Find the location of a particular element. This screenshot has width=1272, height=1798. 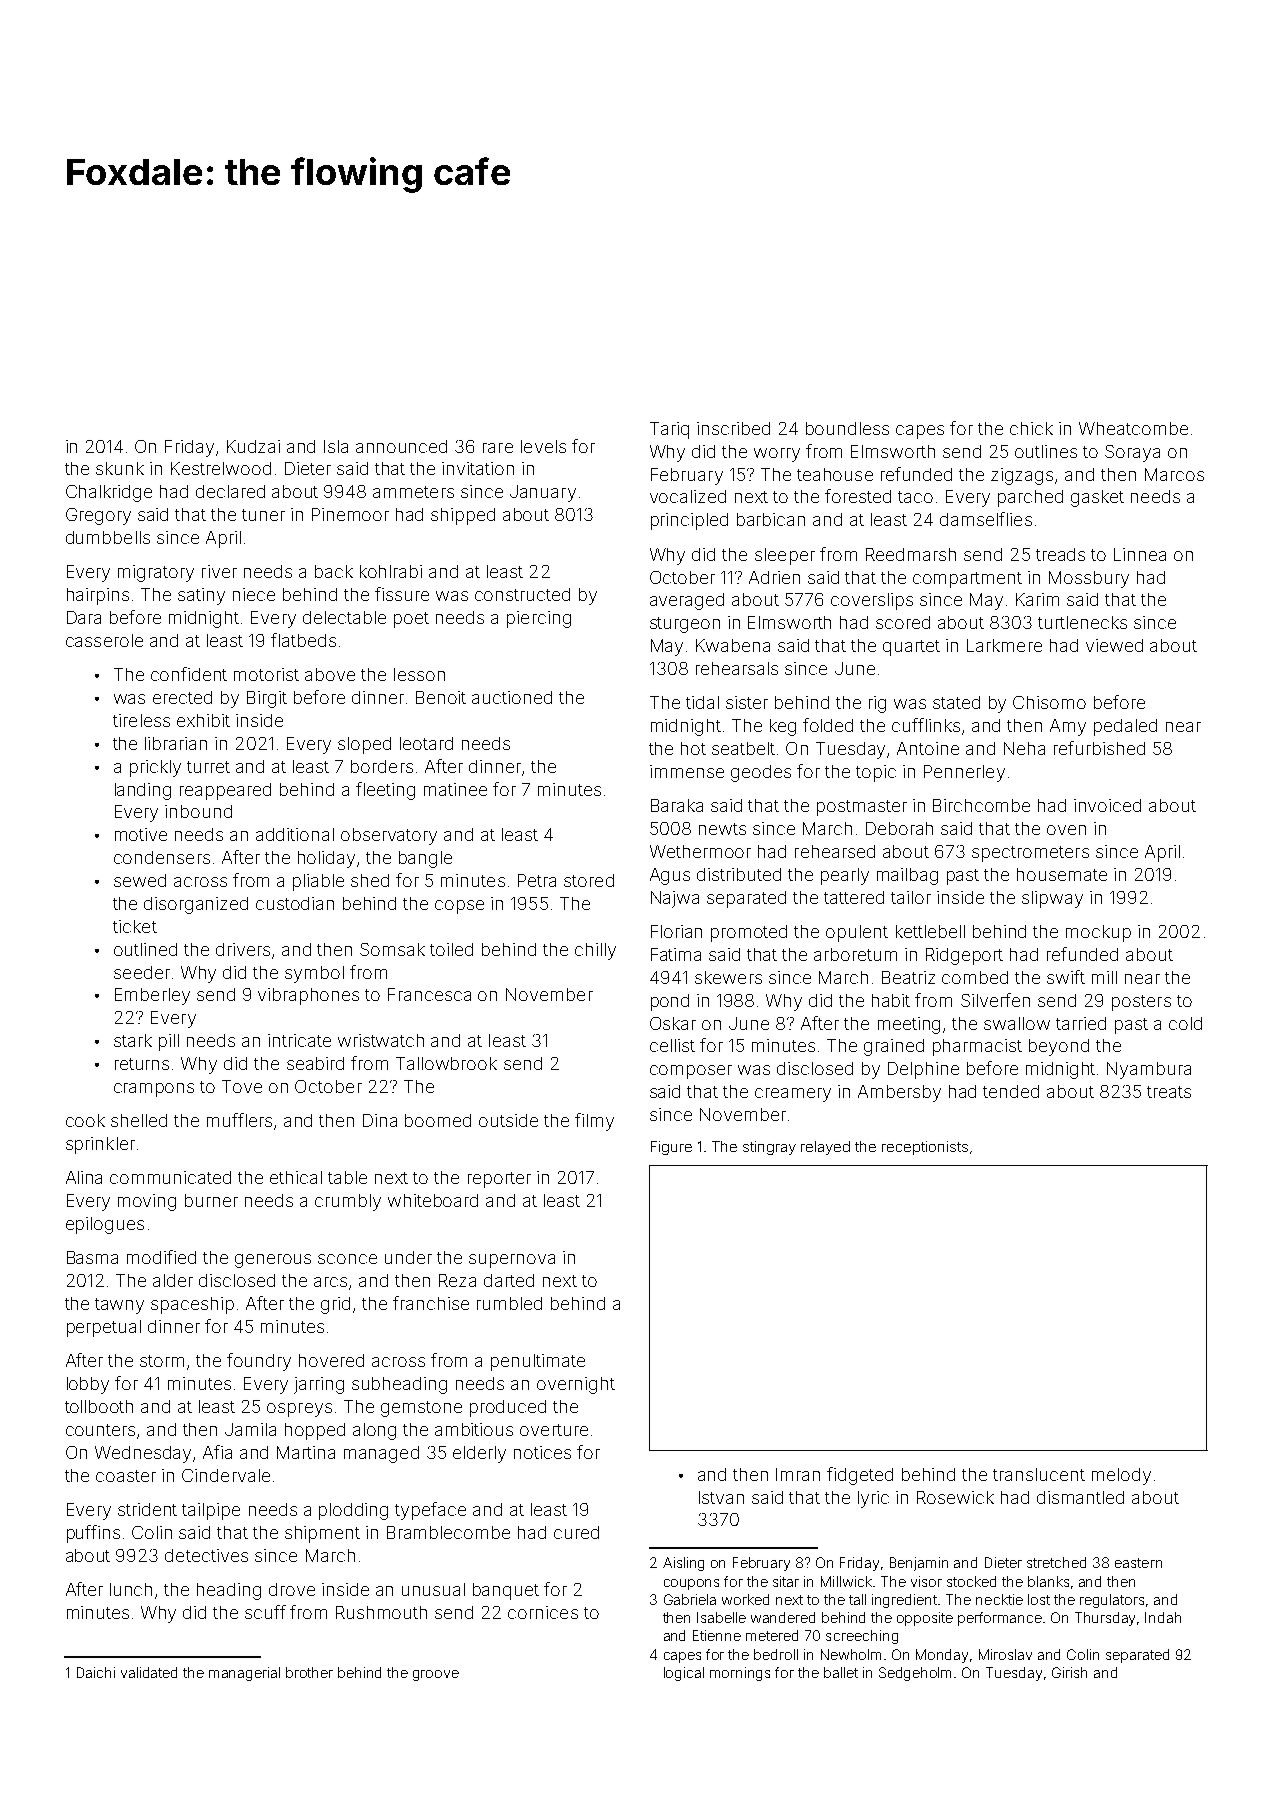

scuff is located at coordinates (265, 1612).
